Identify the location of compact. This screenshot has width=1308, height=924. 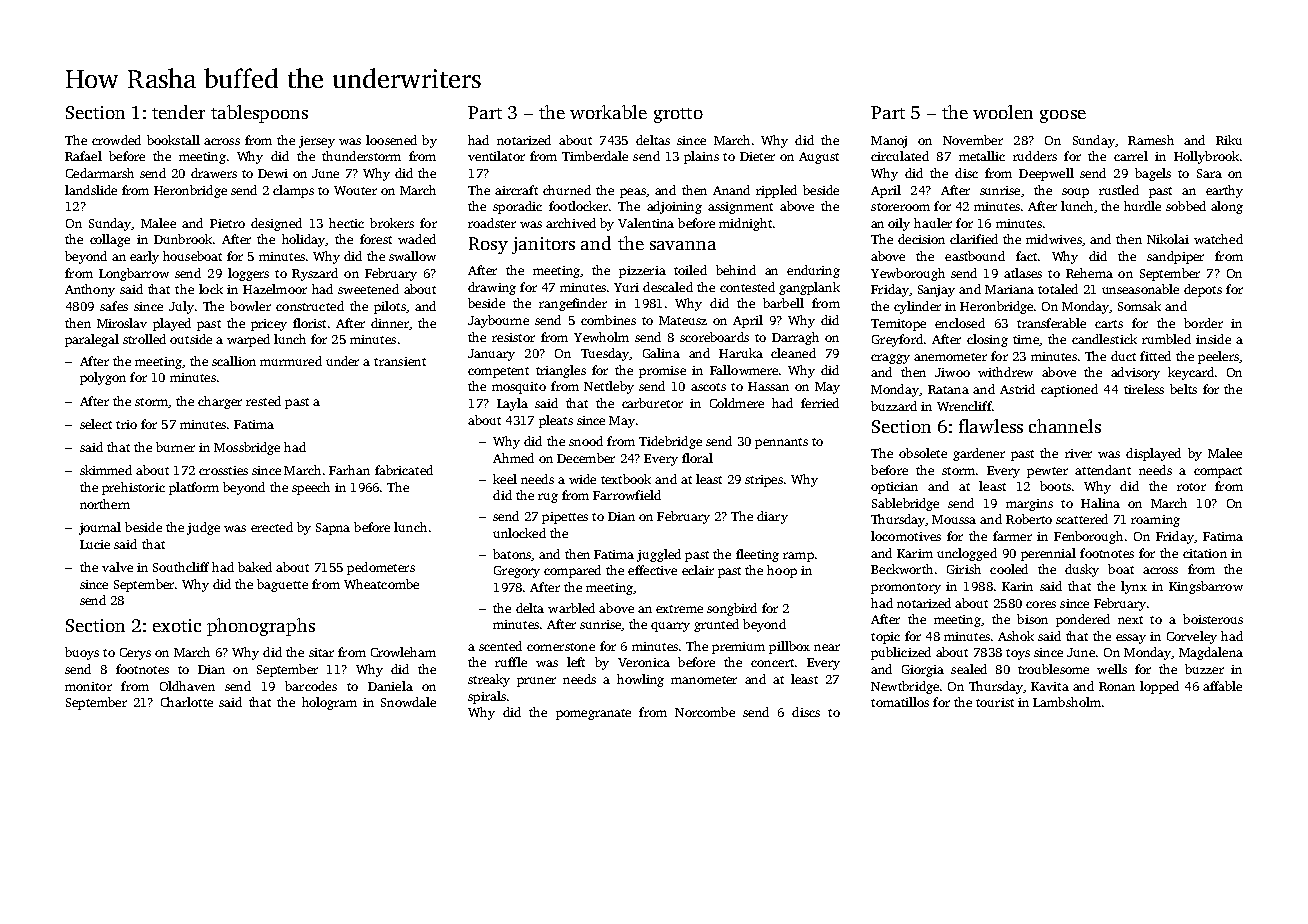
(1218, 472).
